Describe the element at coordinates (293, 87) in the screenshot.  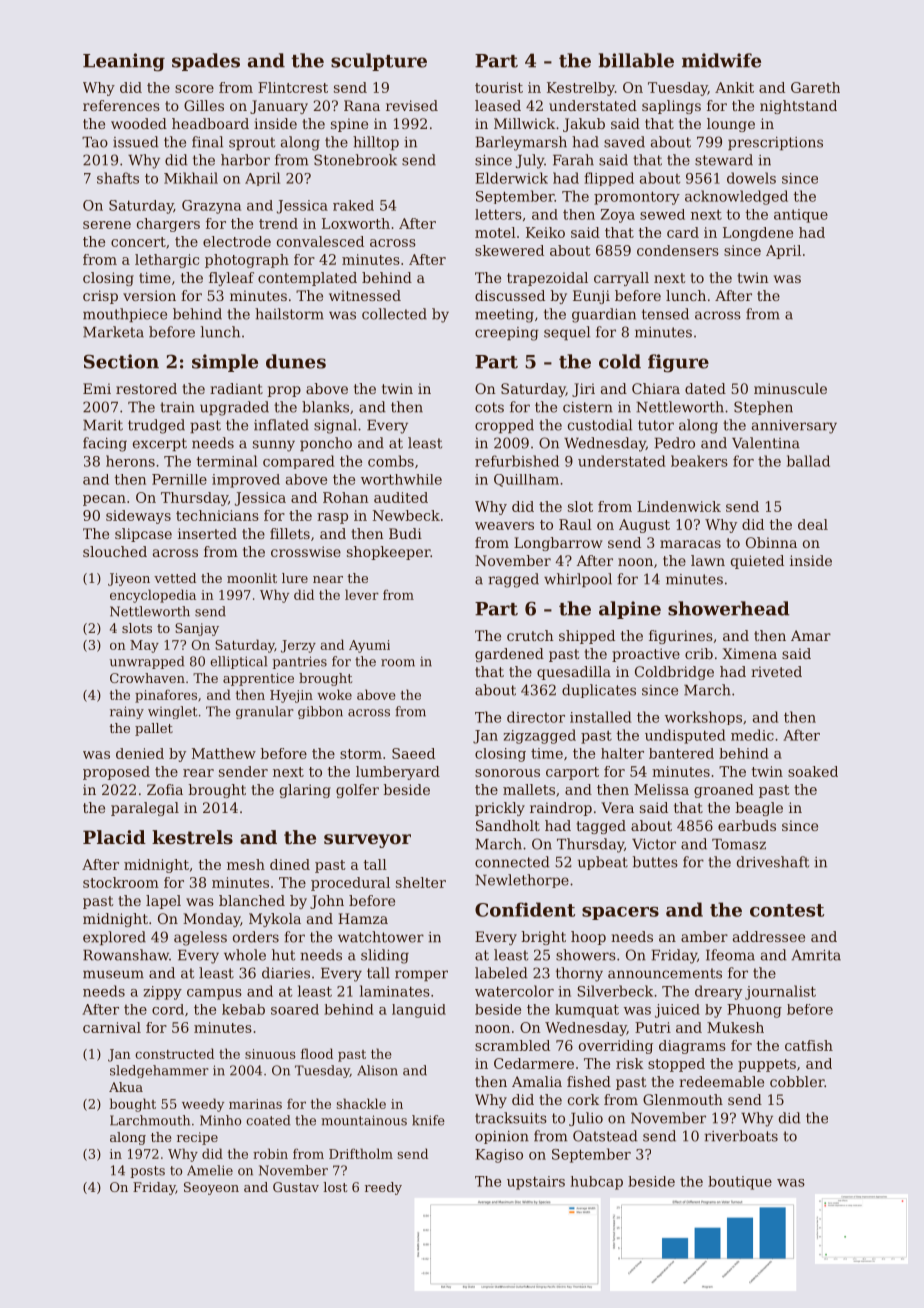
I see `Flintcrest` at that location.
